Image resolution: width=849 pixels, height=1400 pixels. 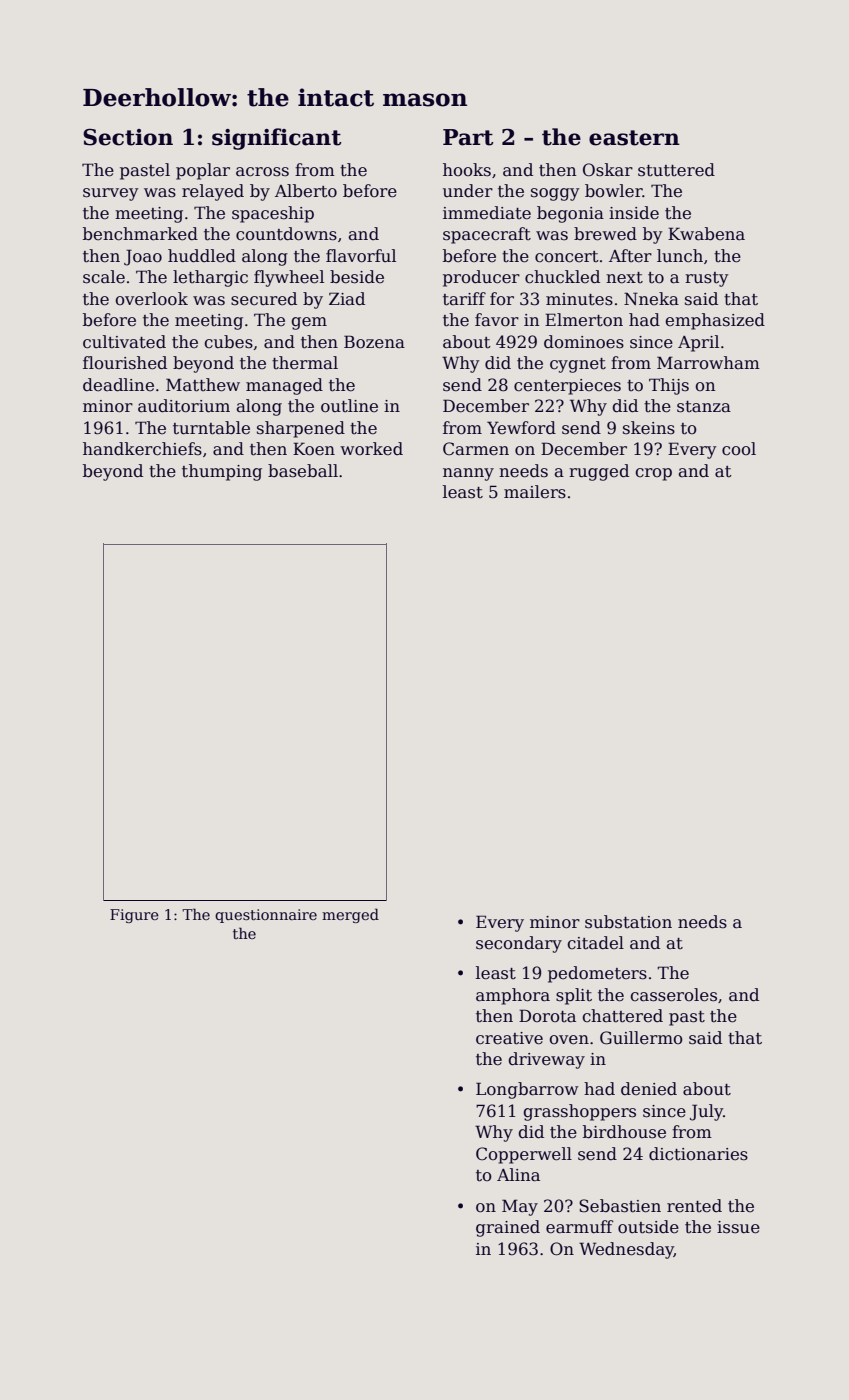 What do you see at coordinates (371, 449) in the document?
I see `worked` at bounding box center [371, 449].
